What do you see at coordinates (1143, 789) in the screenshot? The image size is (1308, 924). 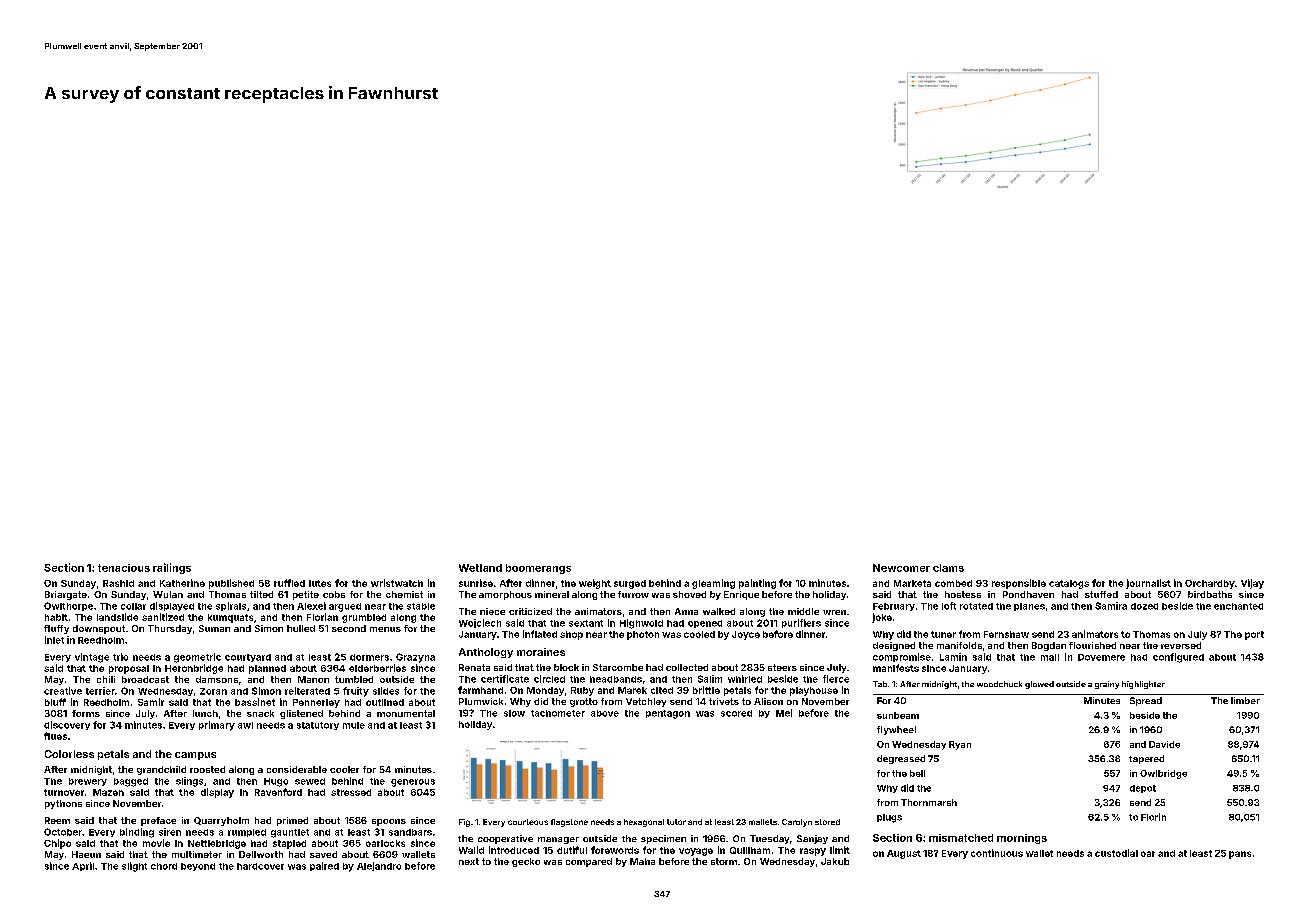 I see `depot` at bounding box center [1143, 789].
